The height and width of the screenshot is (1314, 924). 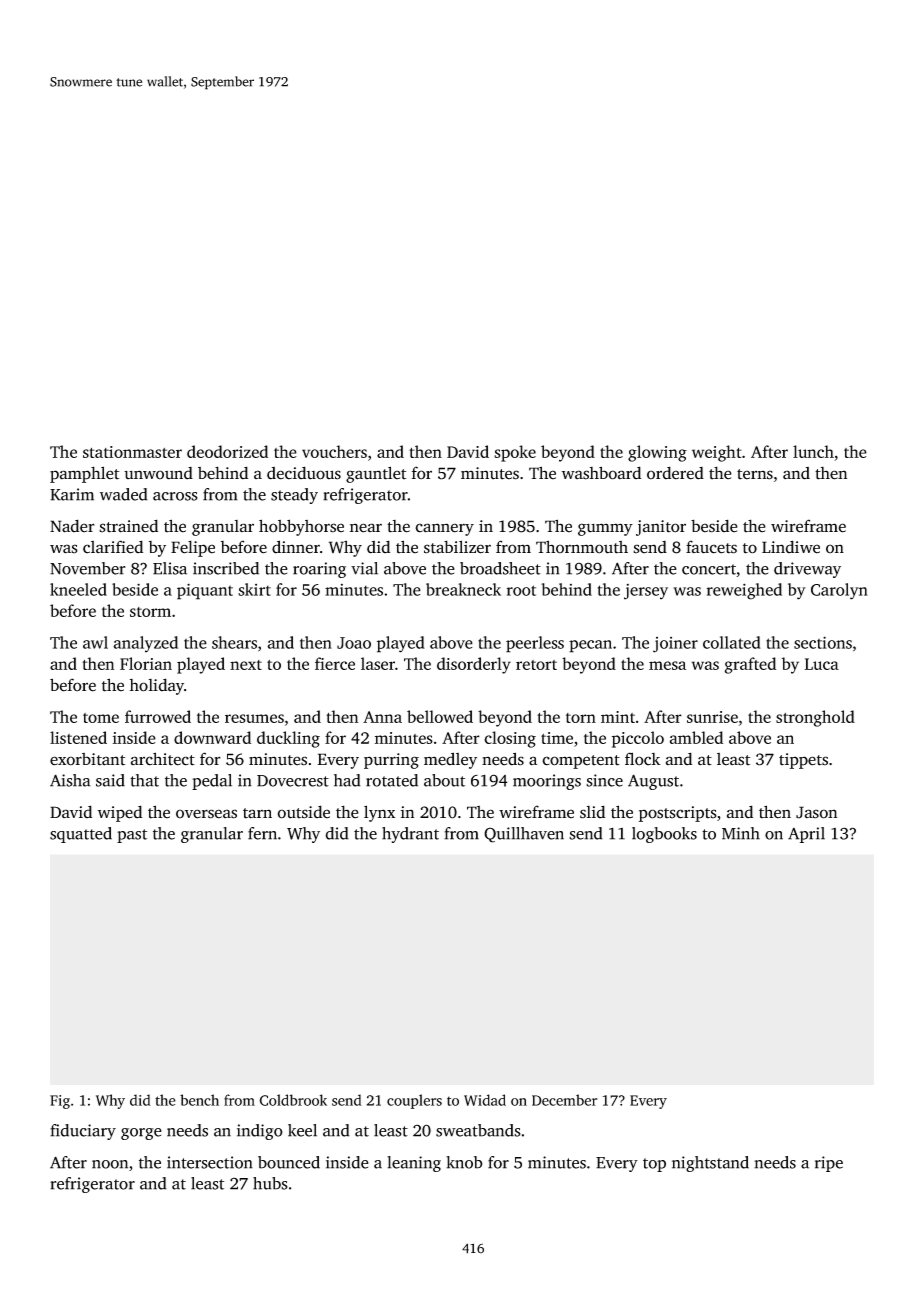 What do you see at coordinates (803, 761) in the screenshot?
I see `tippets` at bounding box center [803, 761].
